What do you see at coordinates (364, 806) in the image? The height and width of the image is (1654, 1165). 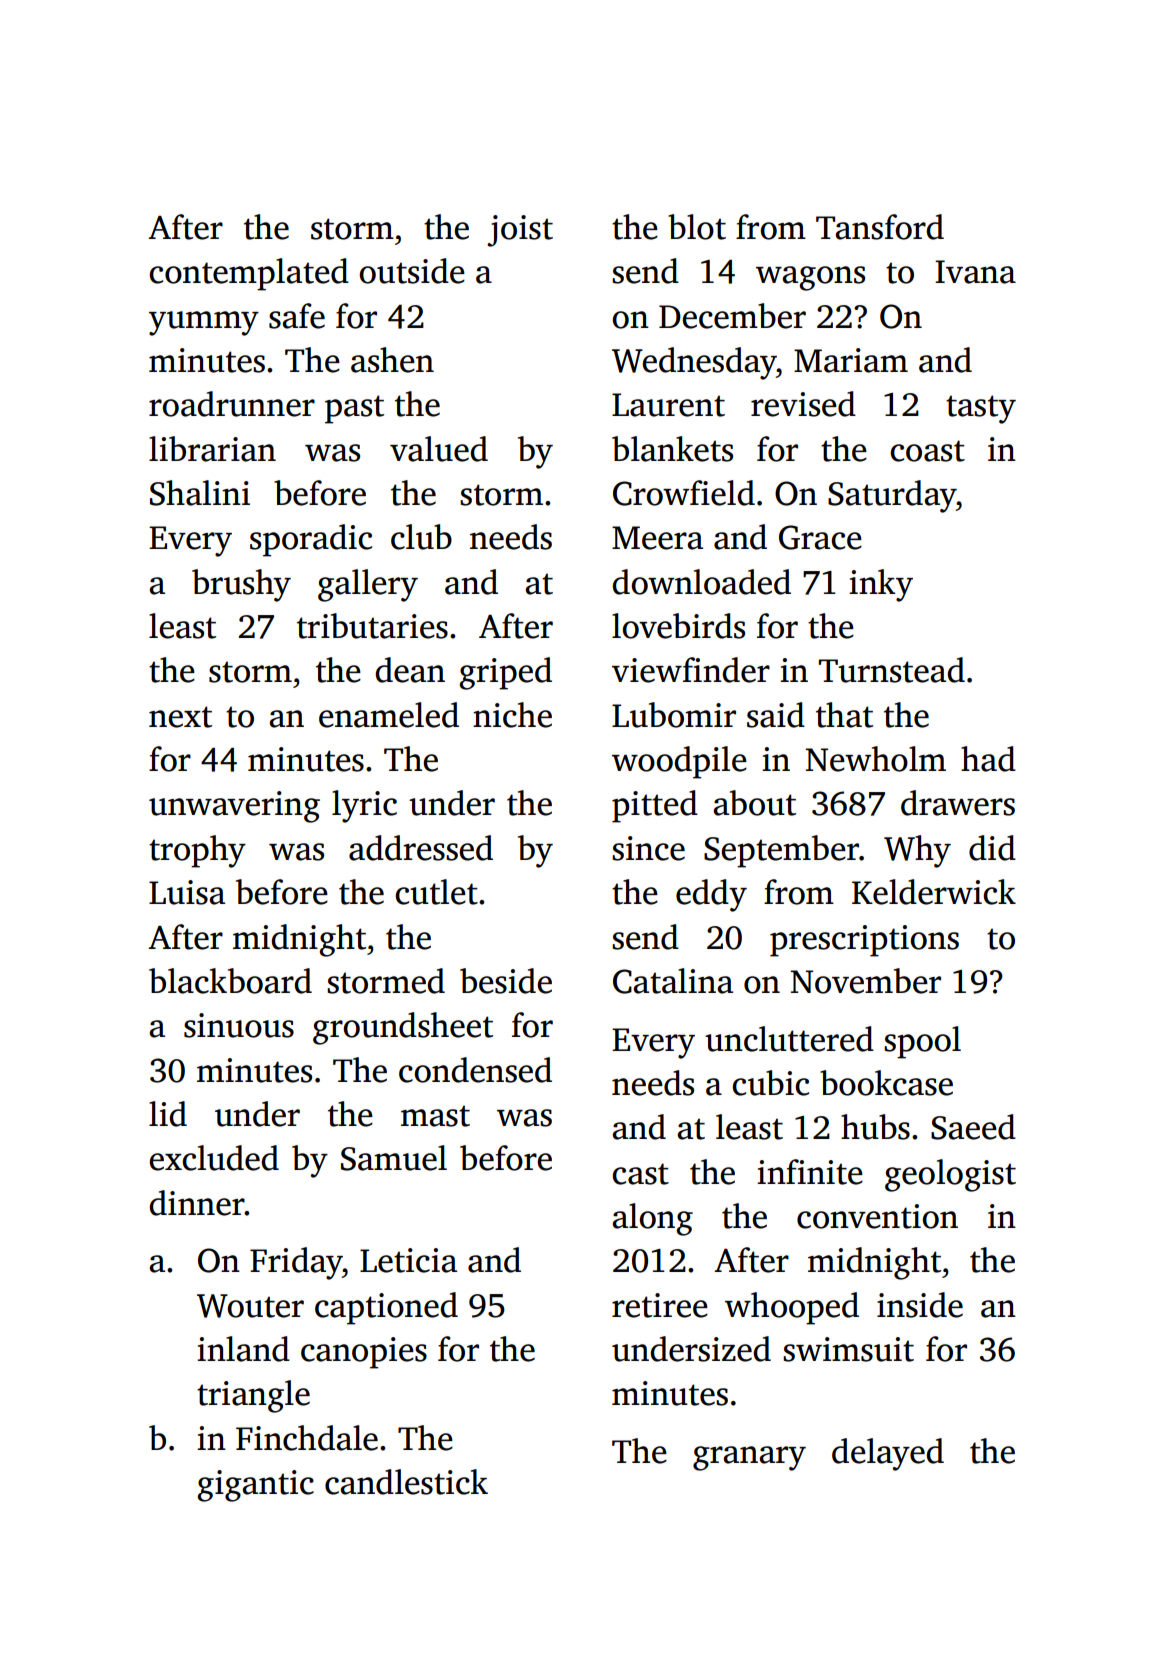 I see `lyric` at bounding box center [364, 806].
